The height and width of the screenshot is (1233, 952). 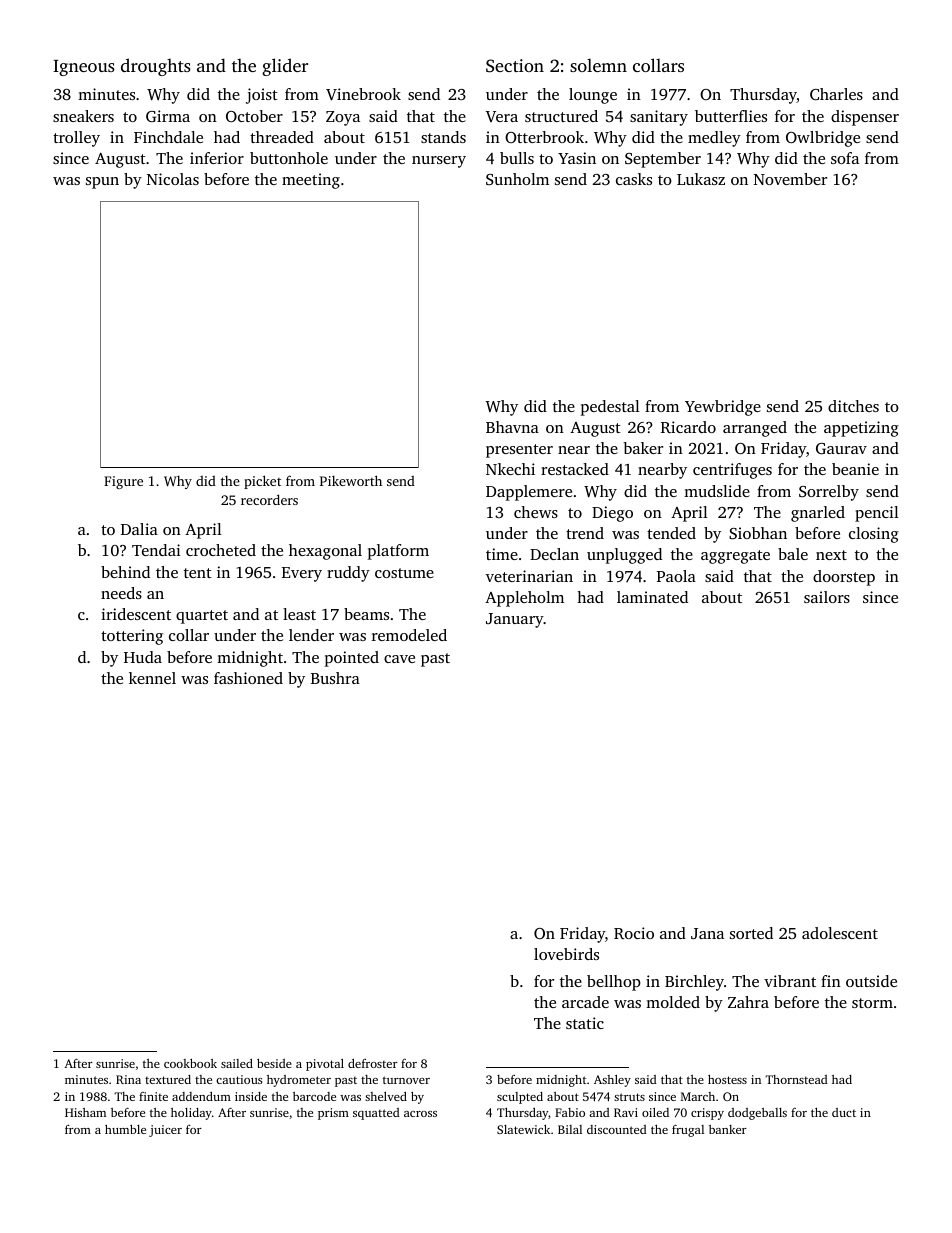 What do you see at coordinates (585, 1002) in the screenshot?
I see `arcade` at bounding box center [585, 1002].
